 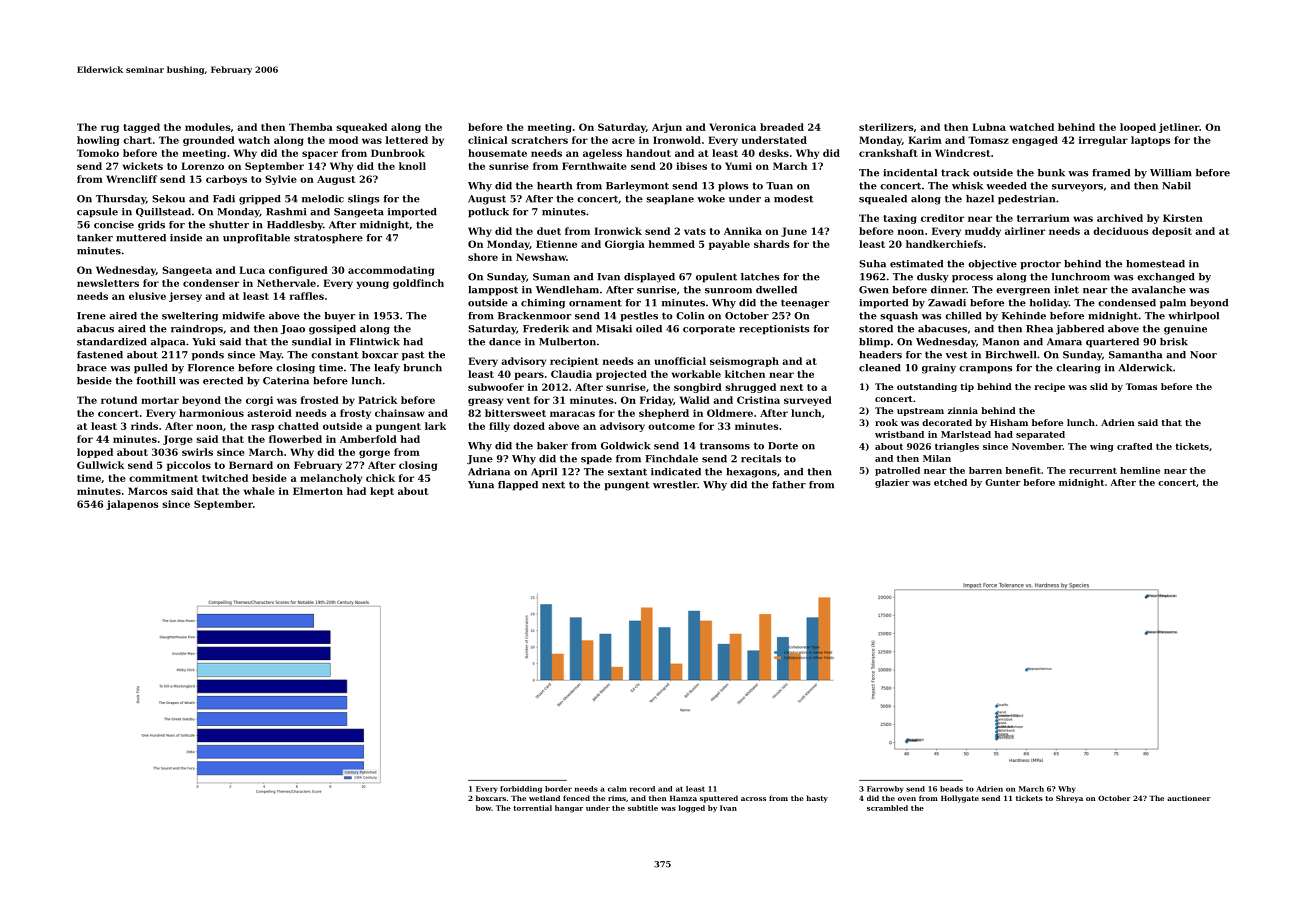 What do you see at coordinates (483, 808) in the screenshot?
I see `bow` at bounding box center [483, 808].
